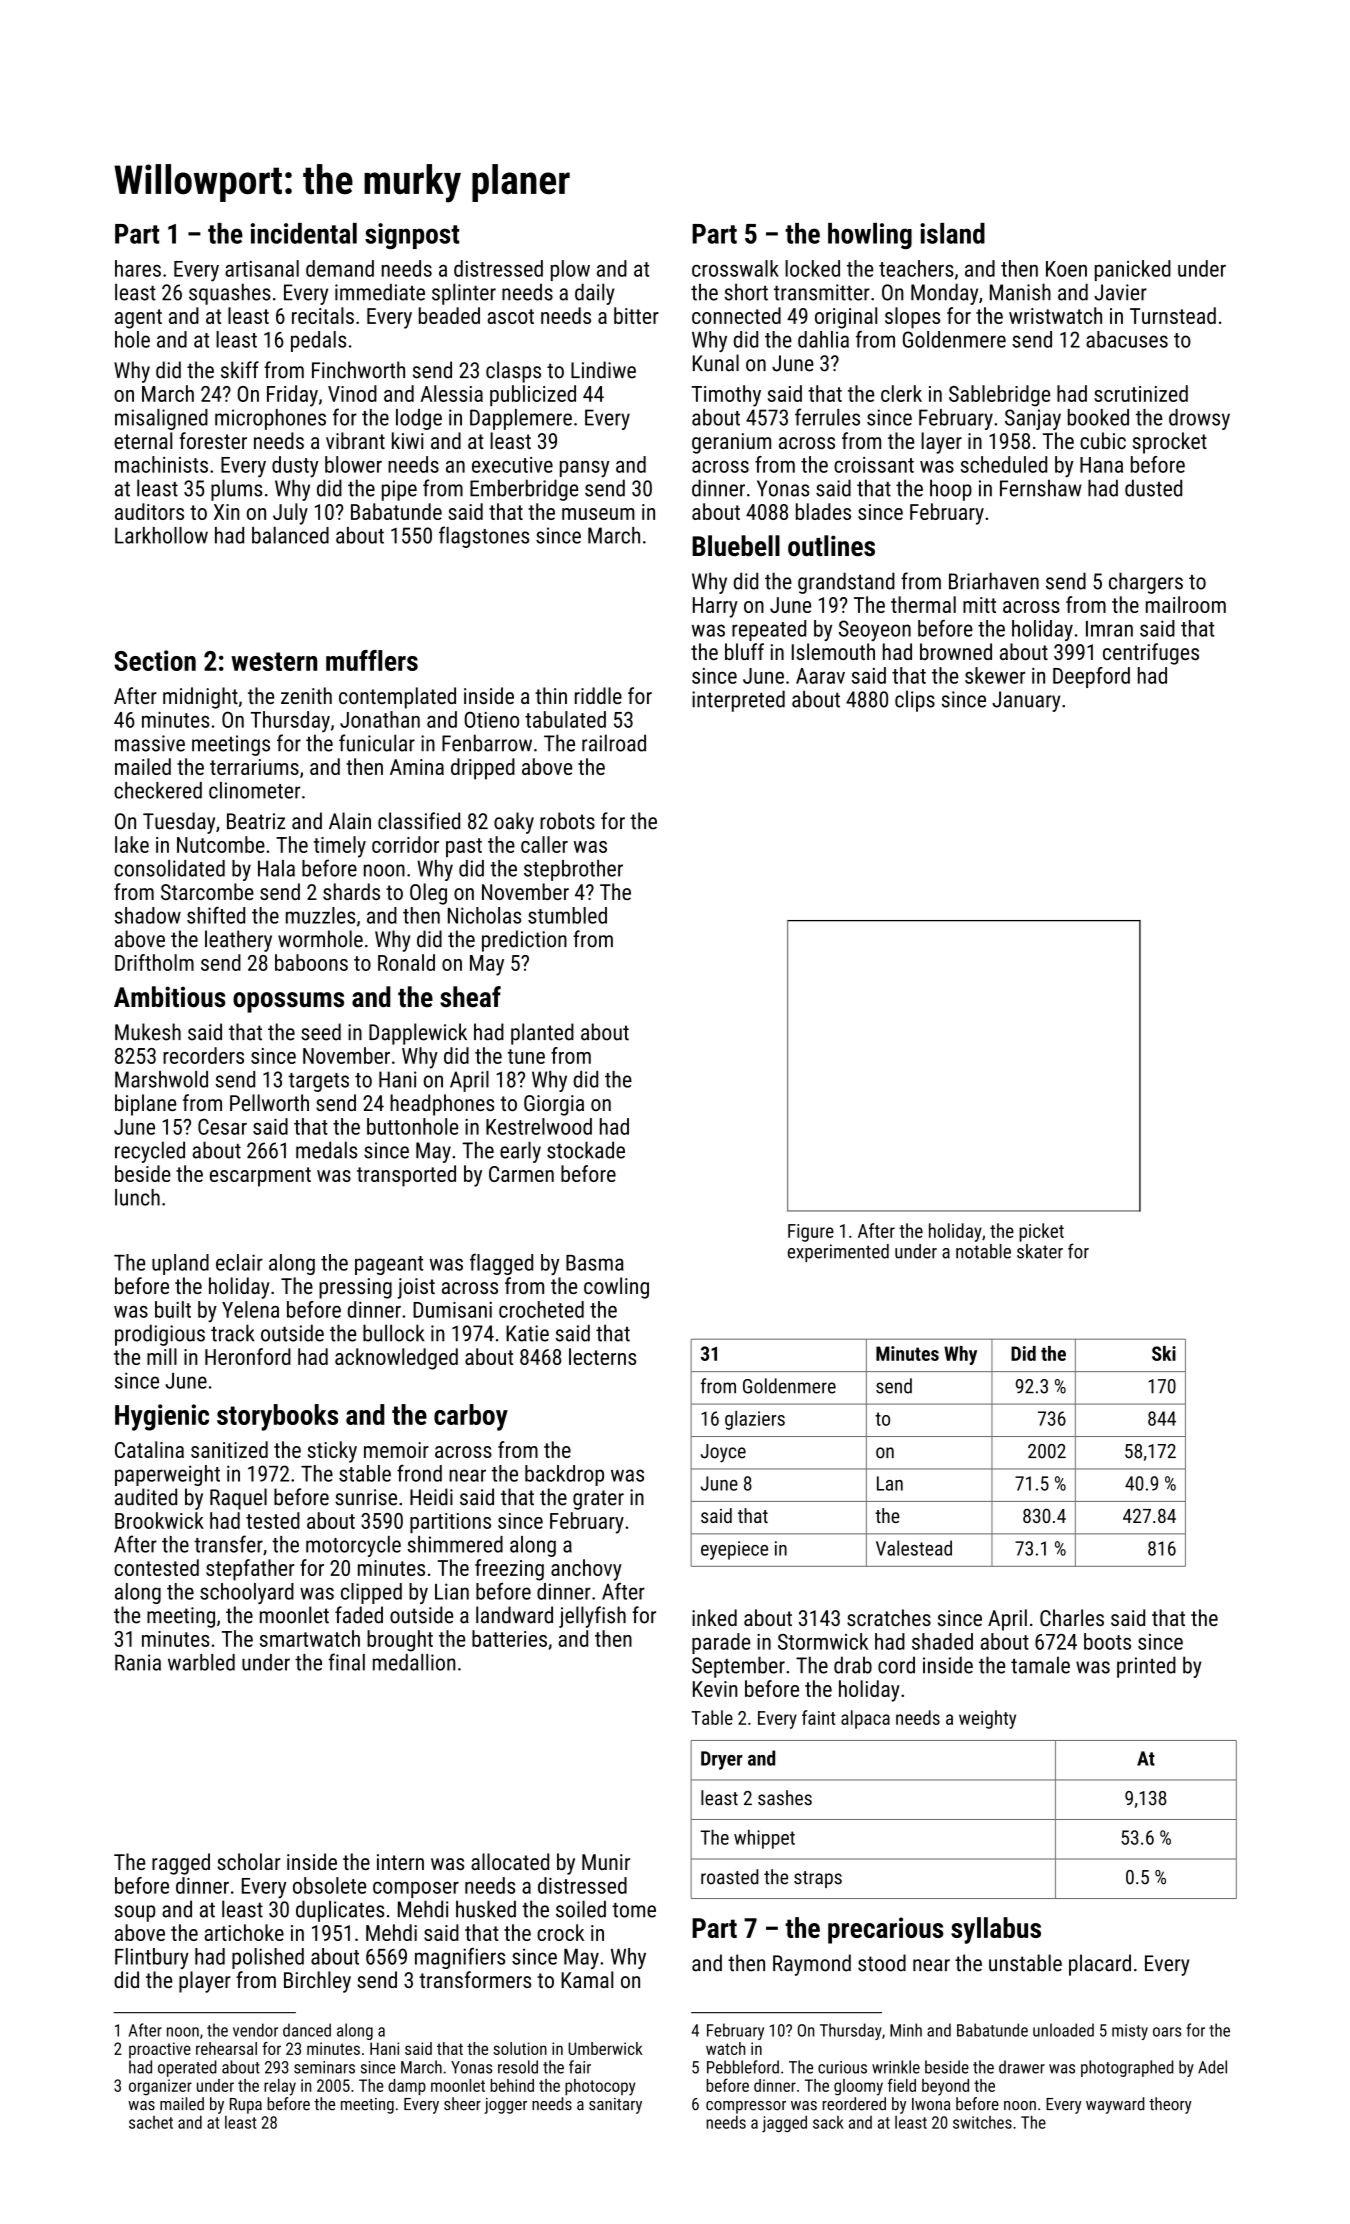 The height and width of the page is (2224, 1350). Describe the element at coordinates (244, 1932) in the page. I see `artichoke` at that location.
